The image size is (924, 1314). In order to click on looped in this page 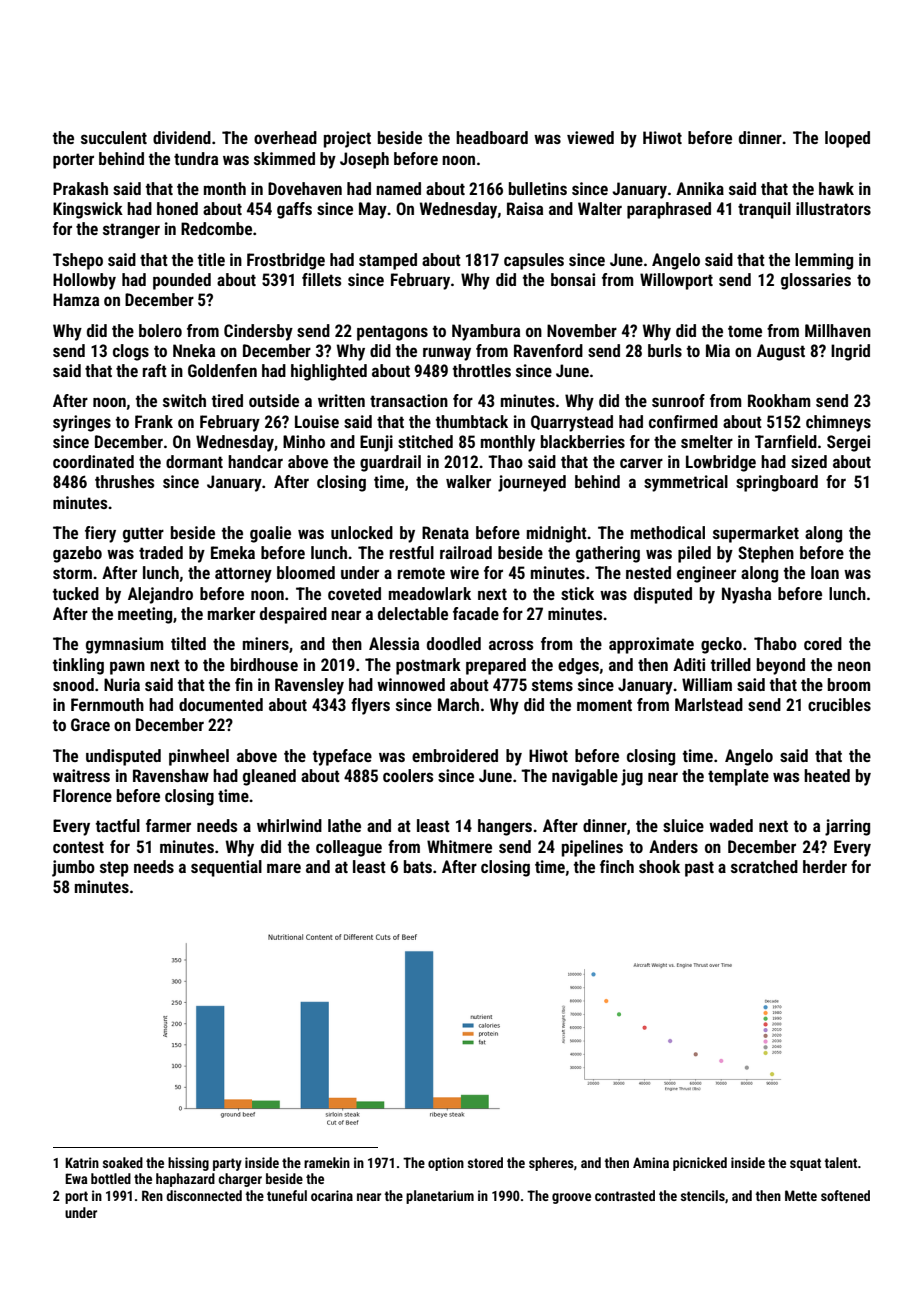, I will do `click(847, 139)`.
